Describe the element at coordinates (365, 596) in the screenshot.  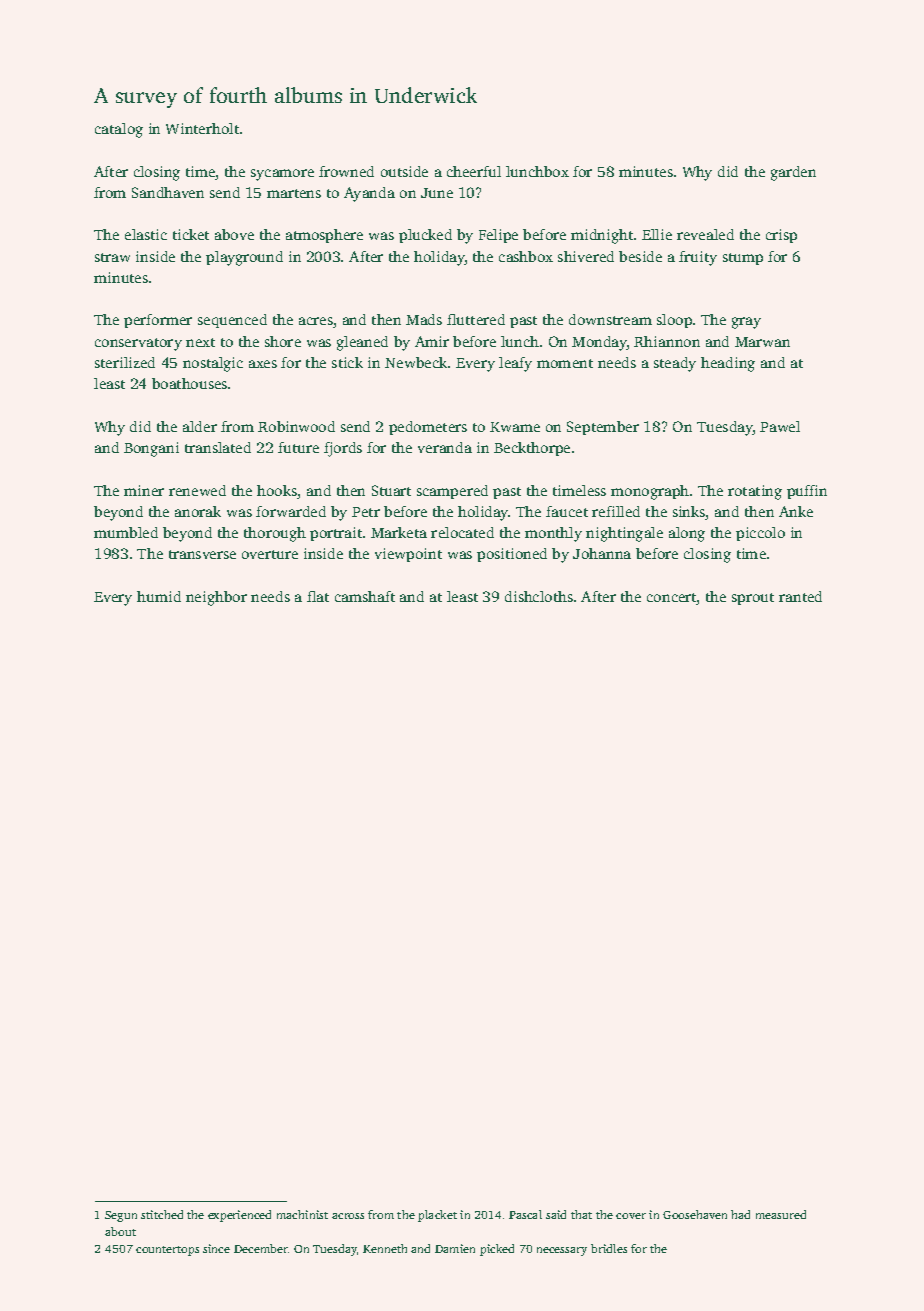
I see `camshaft` at that location.
